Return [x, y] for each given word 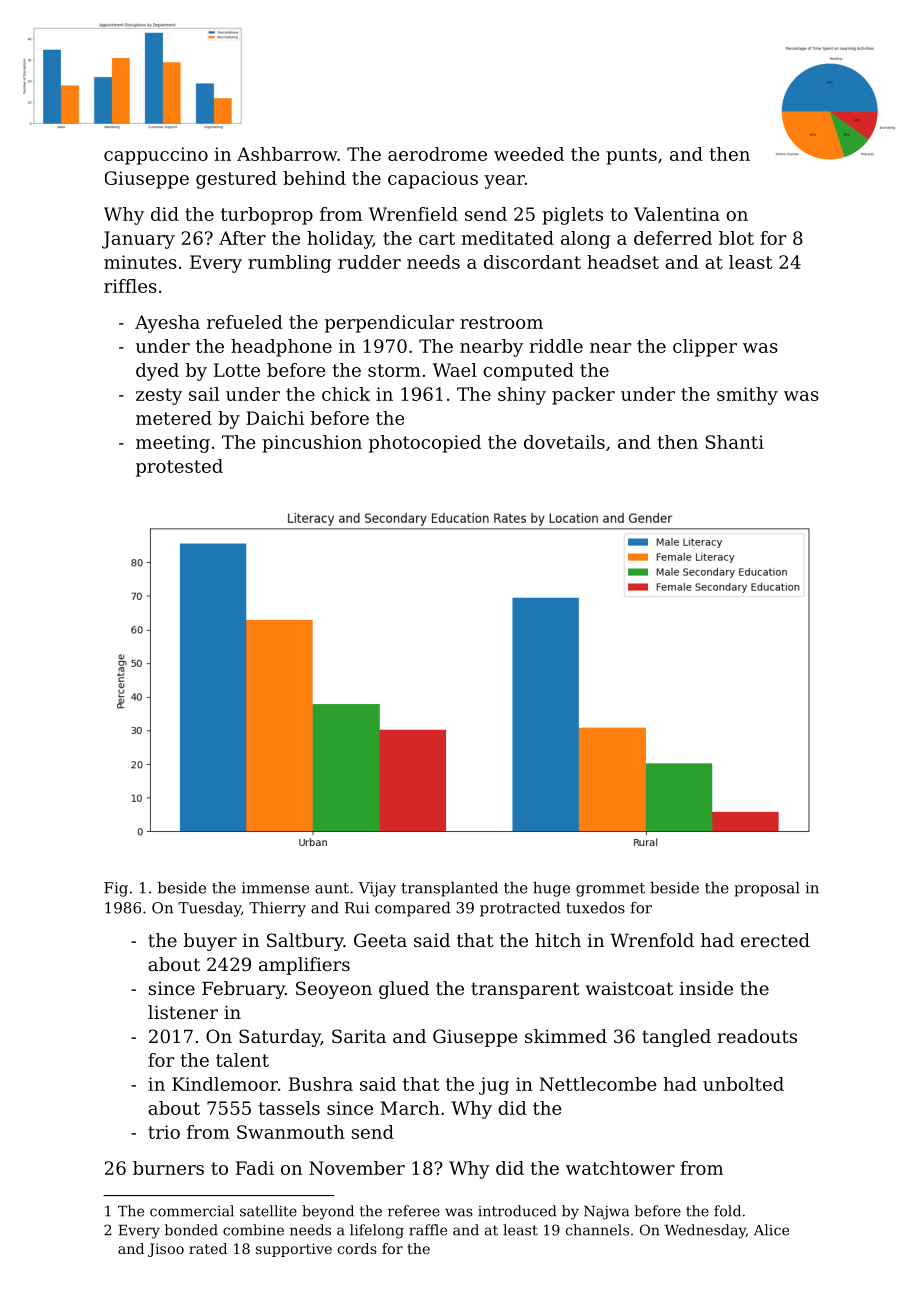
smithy [747, 396]
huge [551, 889]
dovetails [564, 442]
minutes [140, 262]
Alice [771, 1230]
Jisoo [166, 1250]
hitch [558, 940]
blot [736, 238]
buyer [210, 942]
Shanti [735, 442]
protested [179, 468]
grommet [610, 890]
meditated [508, 238]
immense [275, 888]
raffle [428, 1230]
